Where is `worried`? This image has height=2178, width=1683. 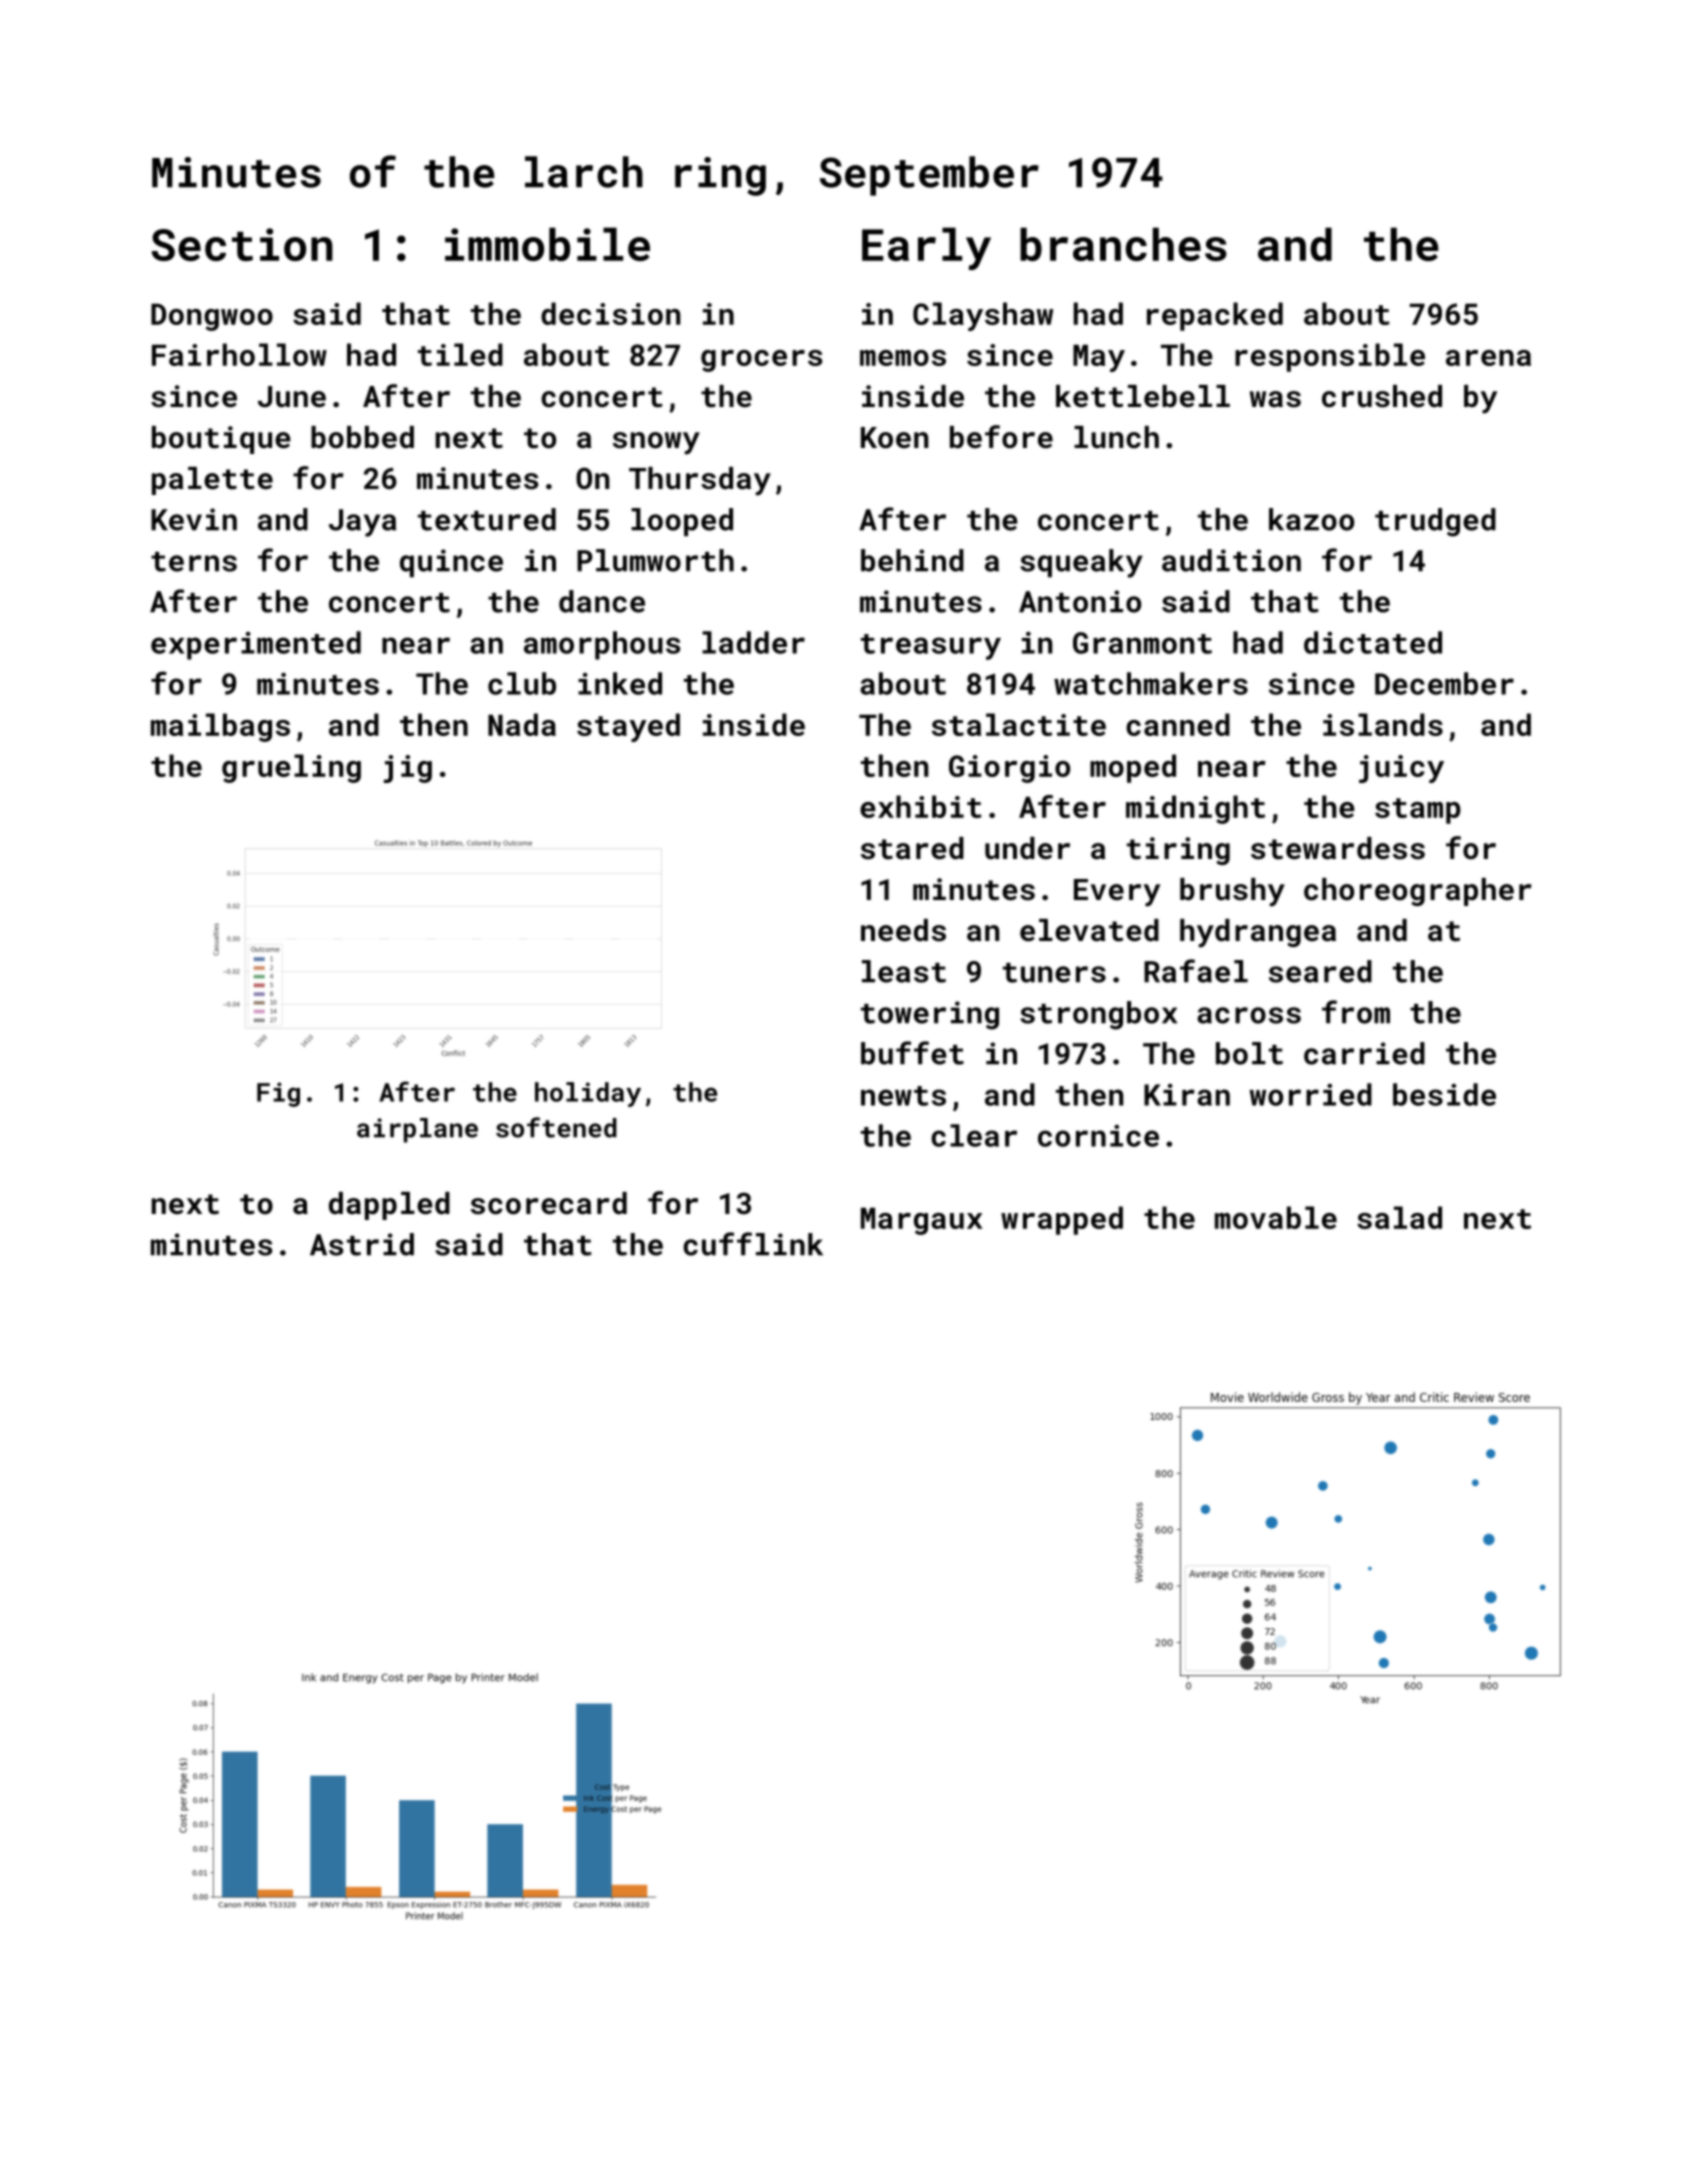 worried is located at coordinates (1311, 1094).
